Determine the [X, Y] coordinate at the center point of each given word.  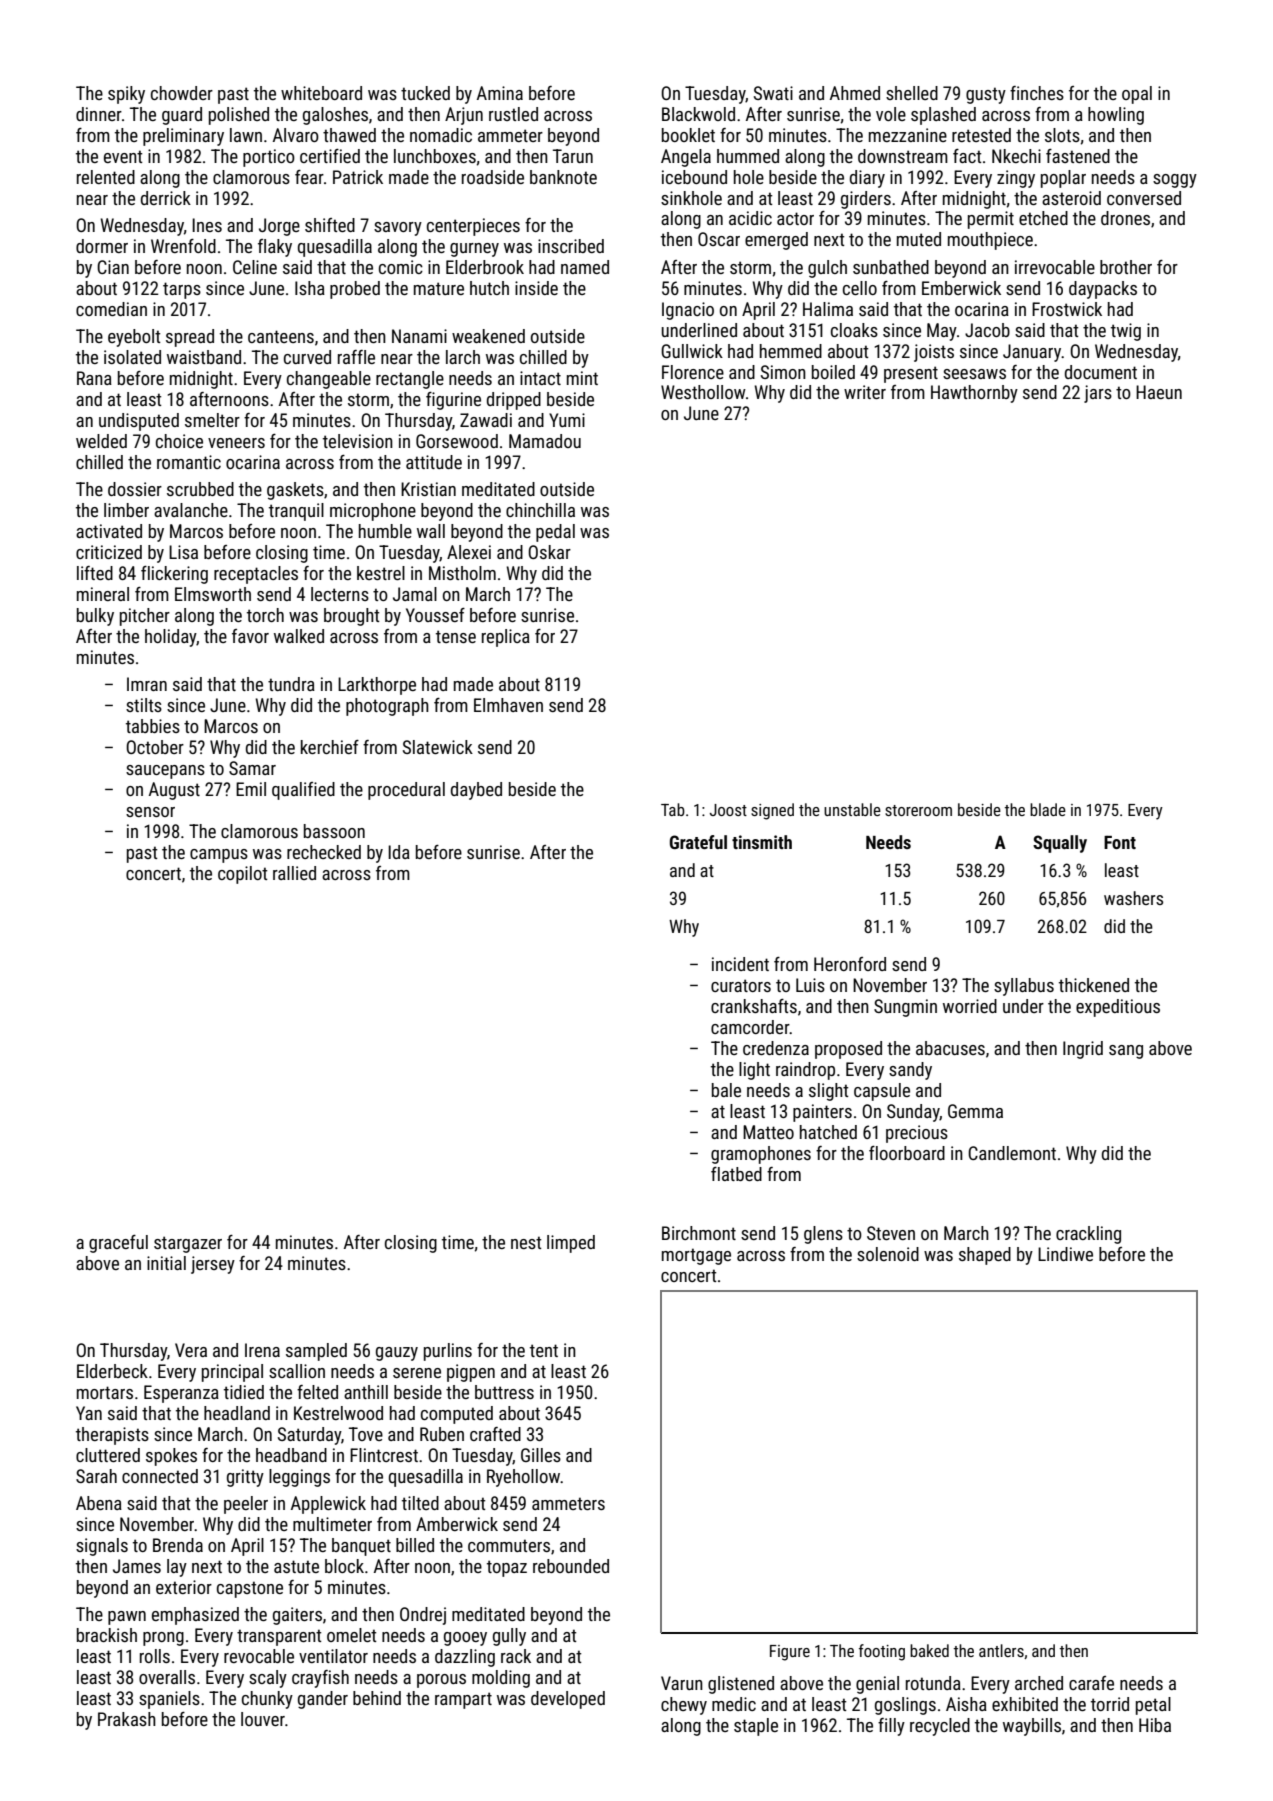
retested [981, 135]
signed [772, 811]
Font [1120, 842]
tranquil [296, 512]
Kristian [428, 489]
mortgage [696, 1256]
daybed [476, 791]
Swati [773, 93]
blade [1048, 809]
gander [323, 1700]
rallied [294, 873]
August [174, 791]
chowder [182, 93]
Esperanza [181, 1394]
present [911, 374]
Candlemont [1012, 1153]
